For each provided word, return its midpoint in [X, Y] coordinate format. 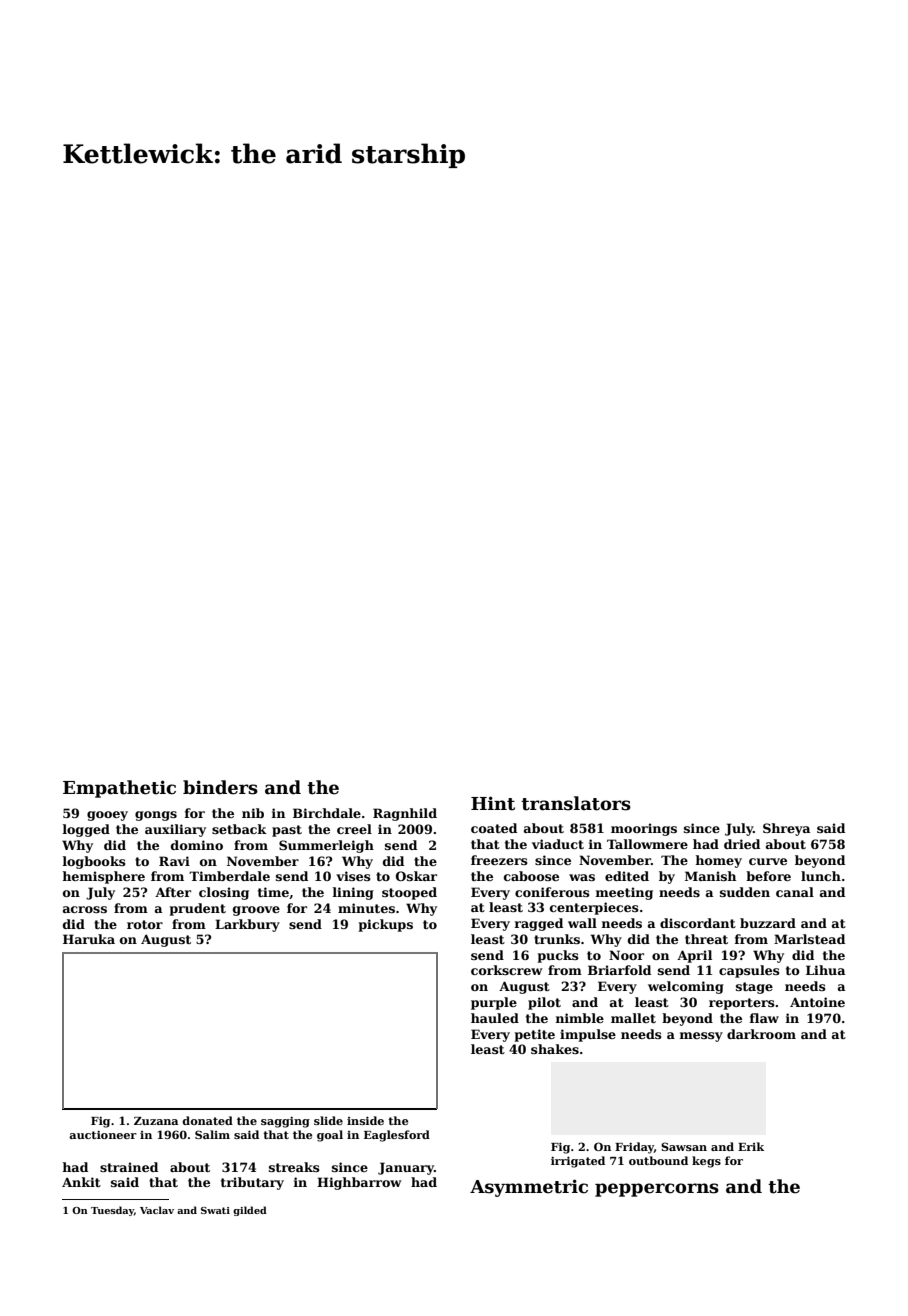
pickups [386, 925]
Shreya [786, 829]
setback [239, 829]
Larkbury [247, 925]
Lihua [825, 970]
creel [354, 829]
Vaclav [157, 1210]
